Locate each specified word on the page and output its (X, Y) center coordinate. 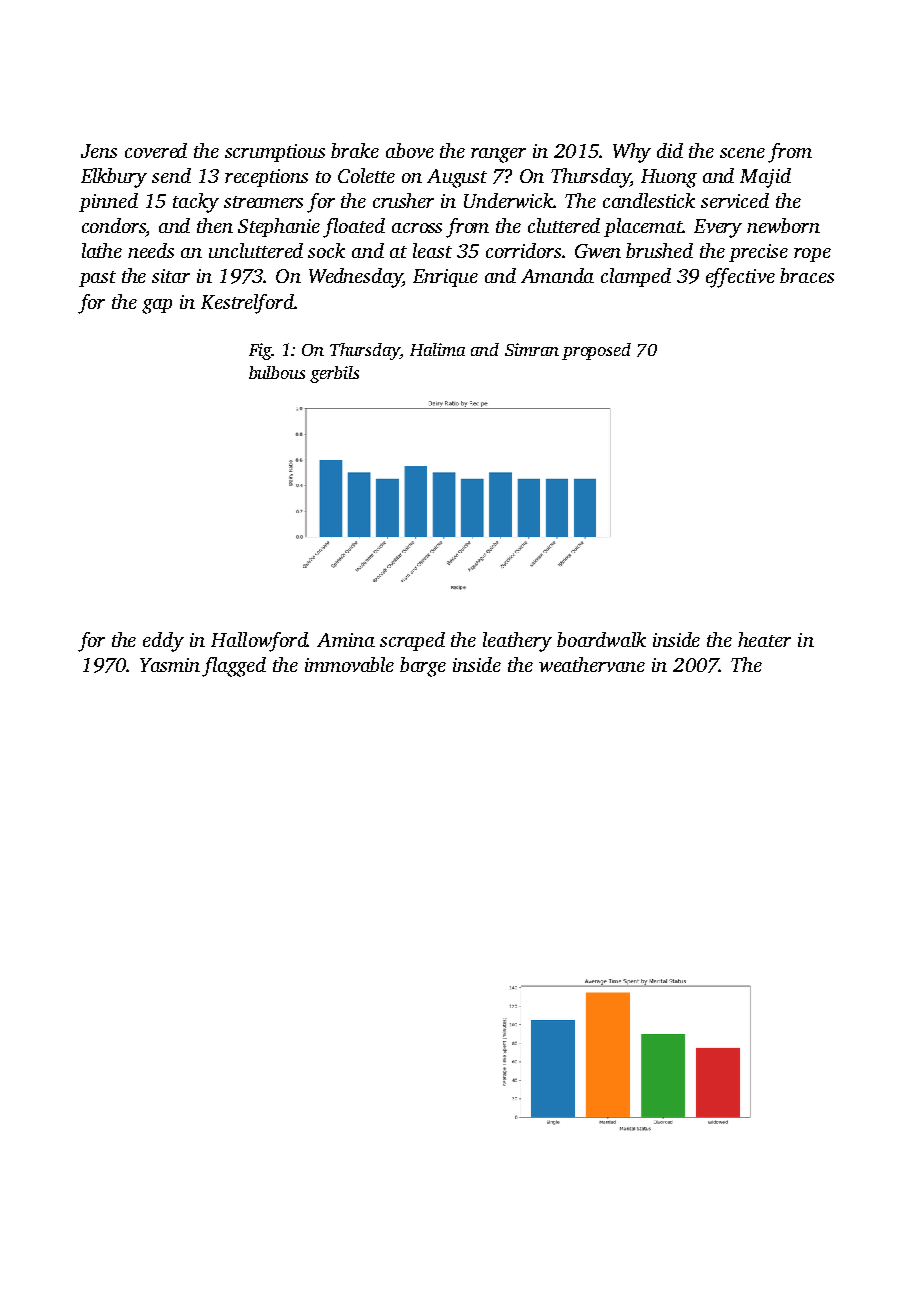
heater (764, 639)
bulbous (277, 372)
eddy (163, 642)
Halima (437, 349)
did (670, 150)
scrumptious (275, 153)
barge (423, 667)
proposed (596, 351)
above (410, 150)
